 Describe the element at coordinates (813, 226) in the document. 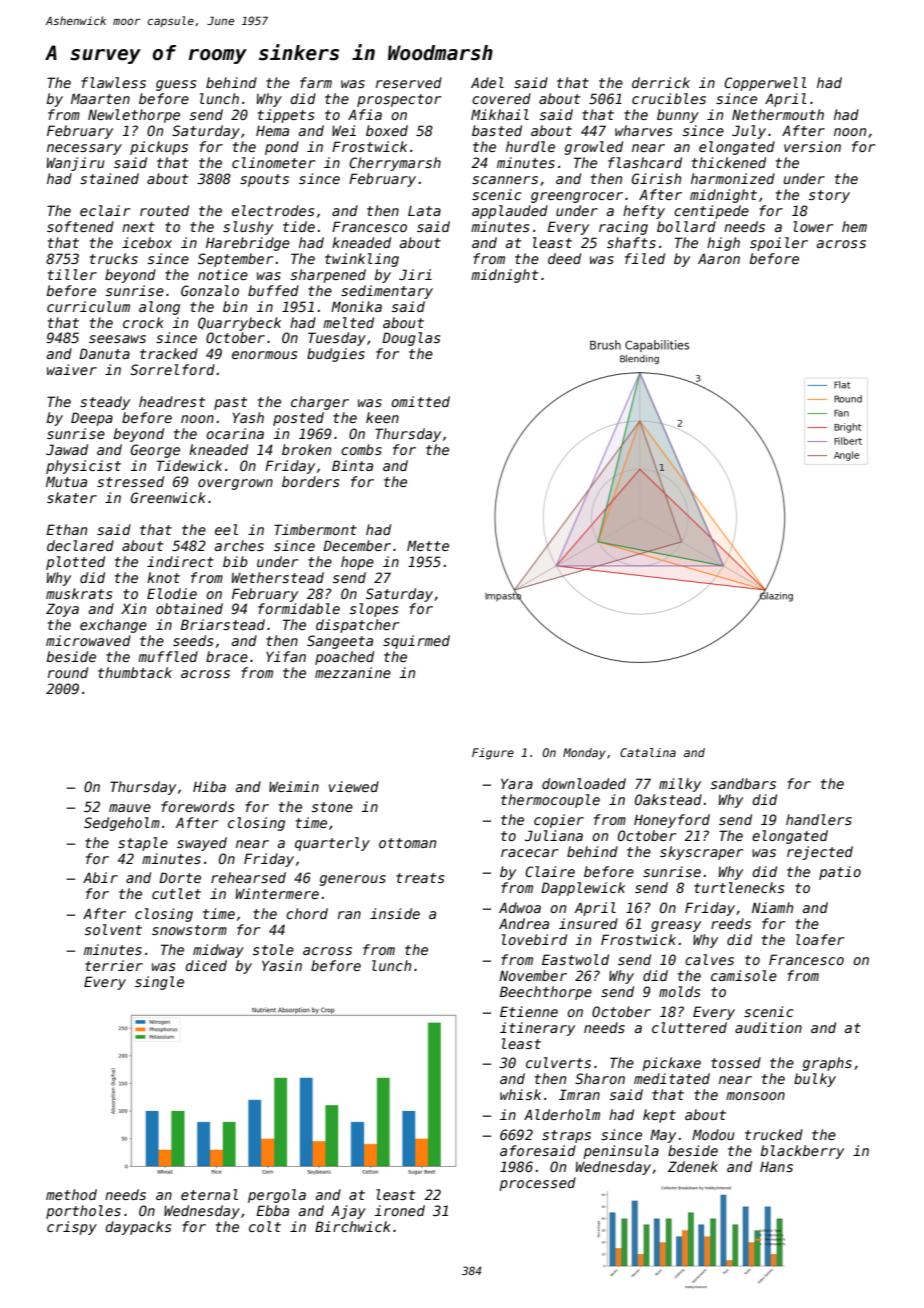

I see `lower` at that location.
